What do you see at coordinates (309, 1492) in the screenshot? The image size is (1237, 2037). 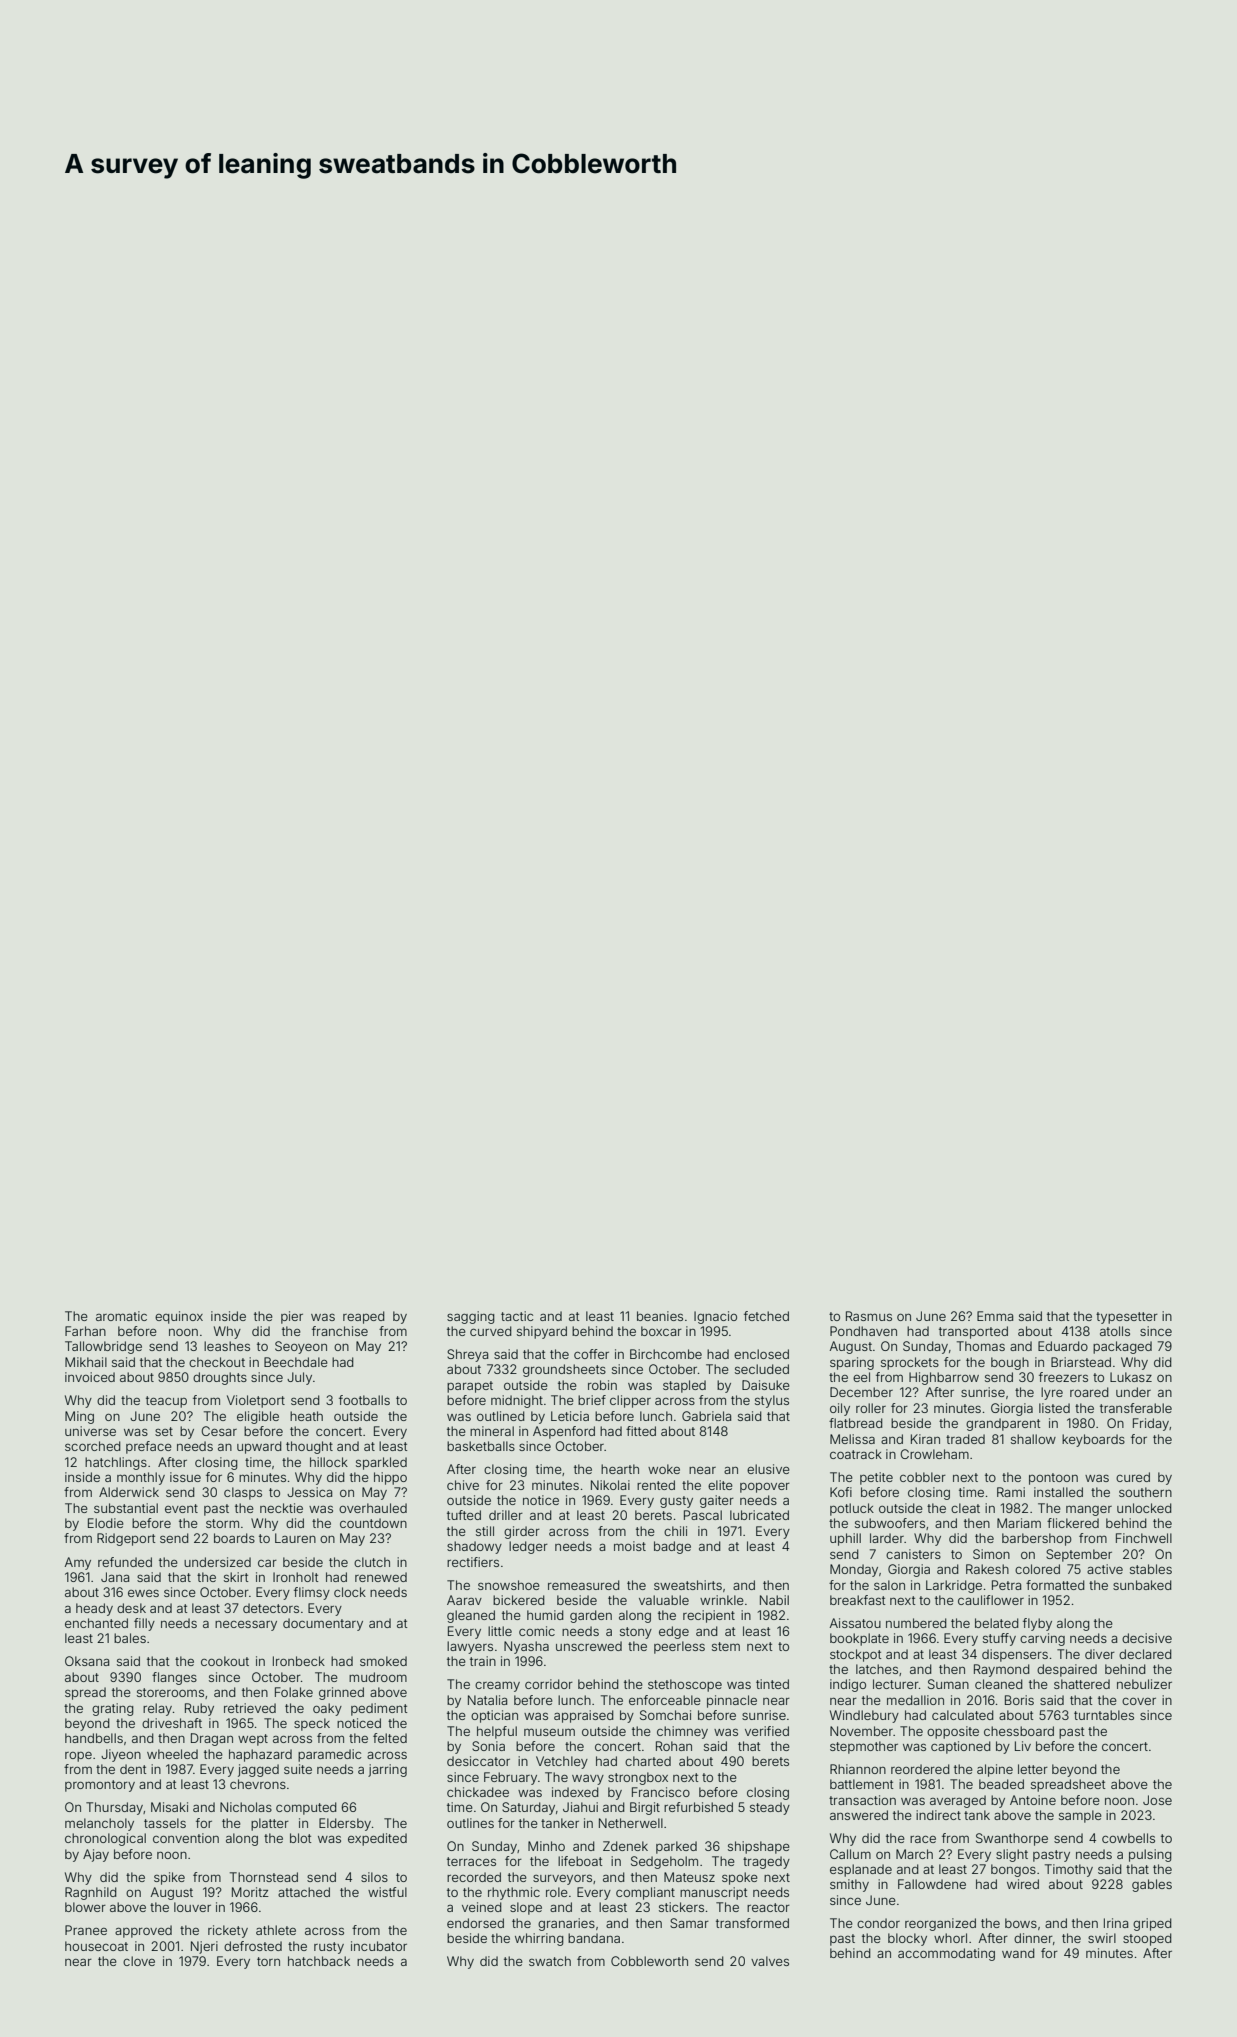 I see `Jessica` at bounding box center [309, 1492].
